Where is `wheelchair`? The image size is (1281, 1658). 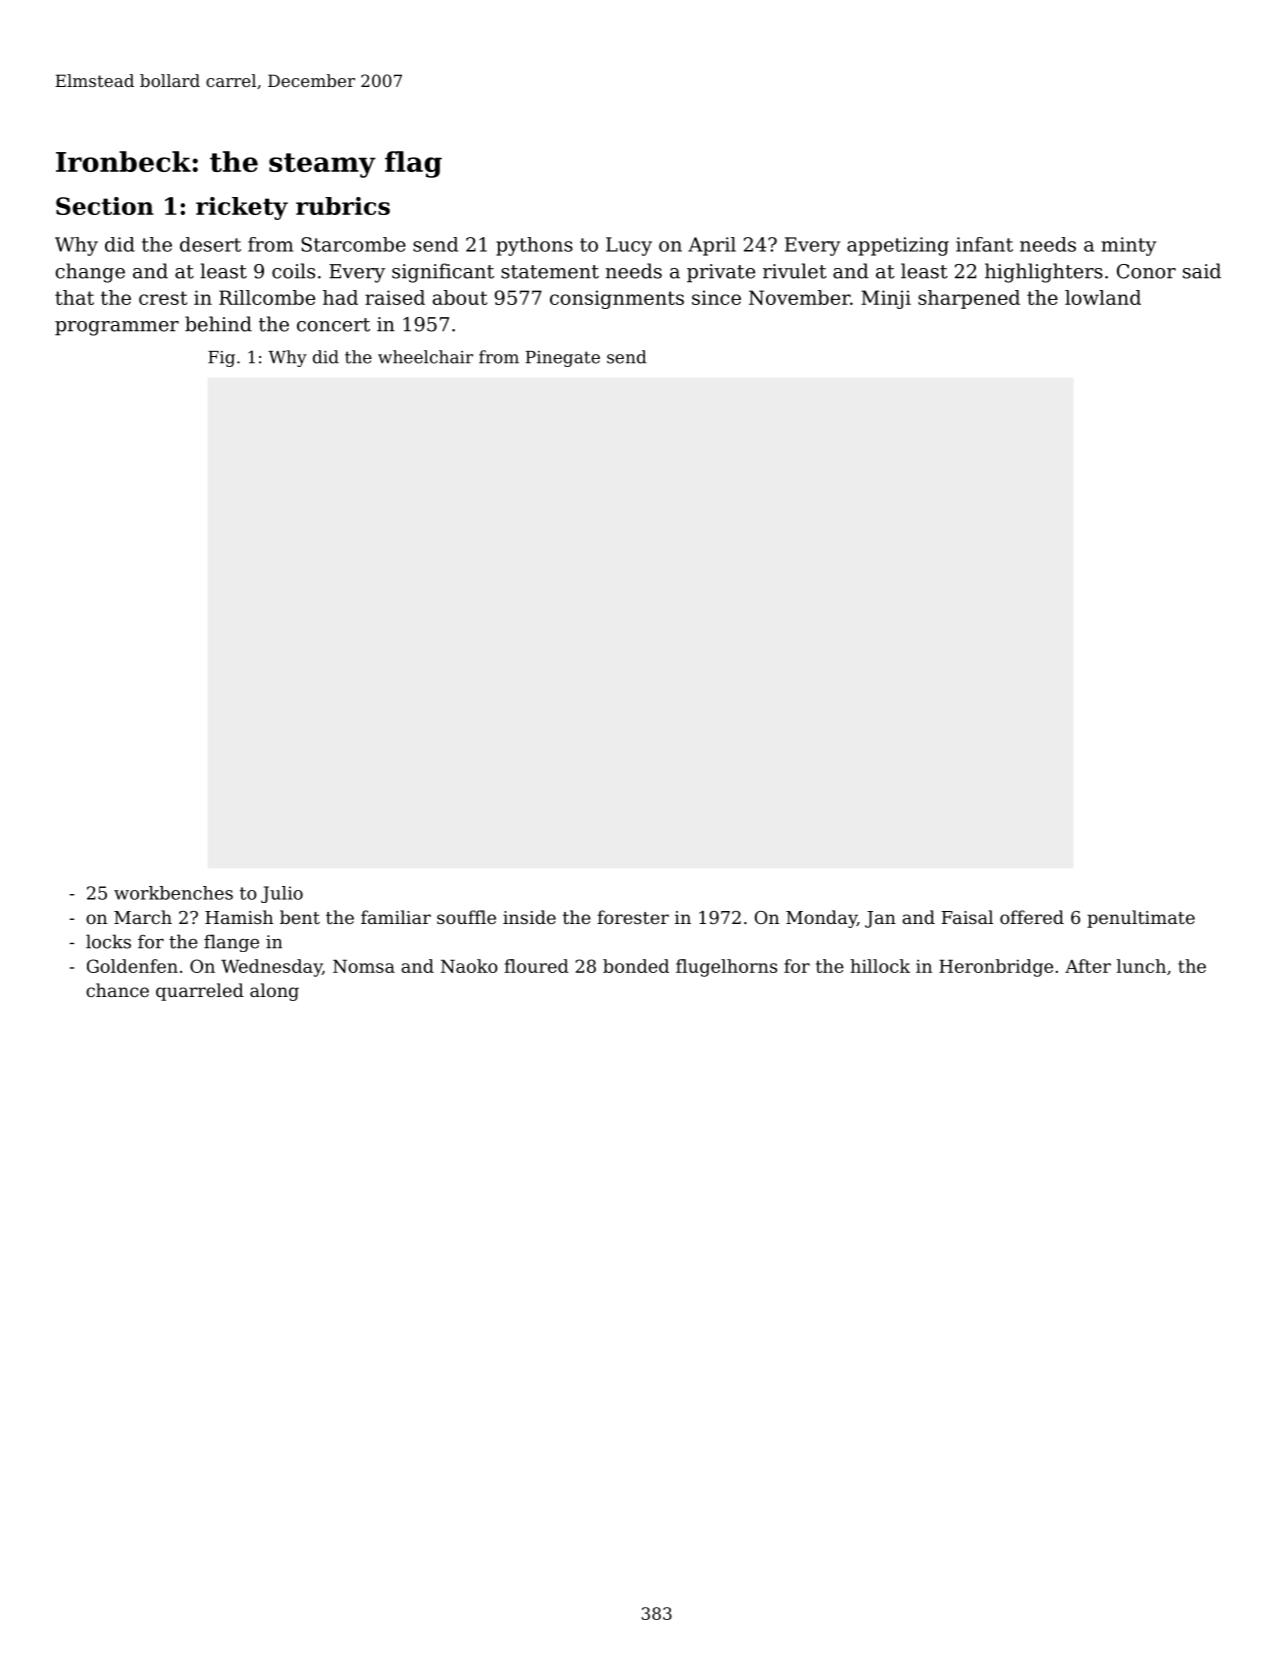
wheelchair is located at coordinates (425, 357).
